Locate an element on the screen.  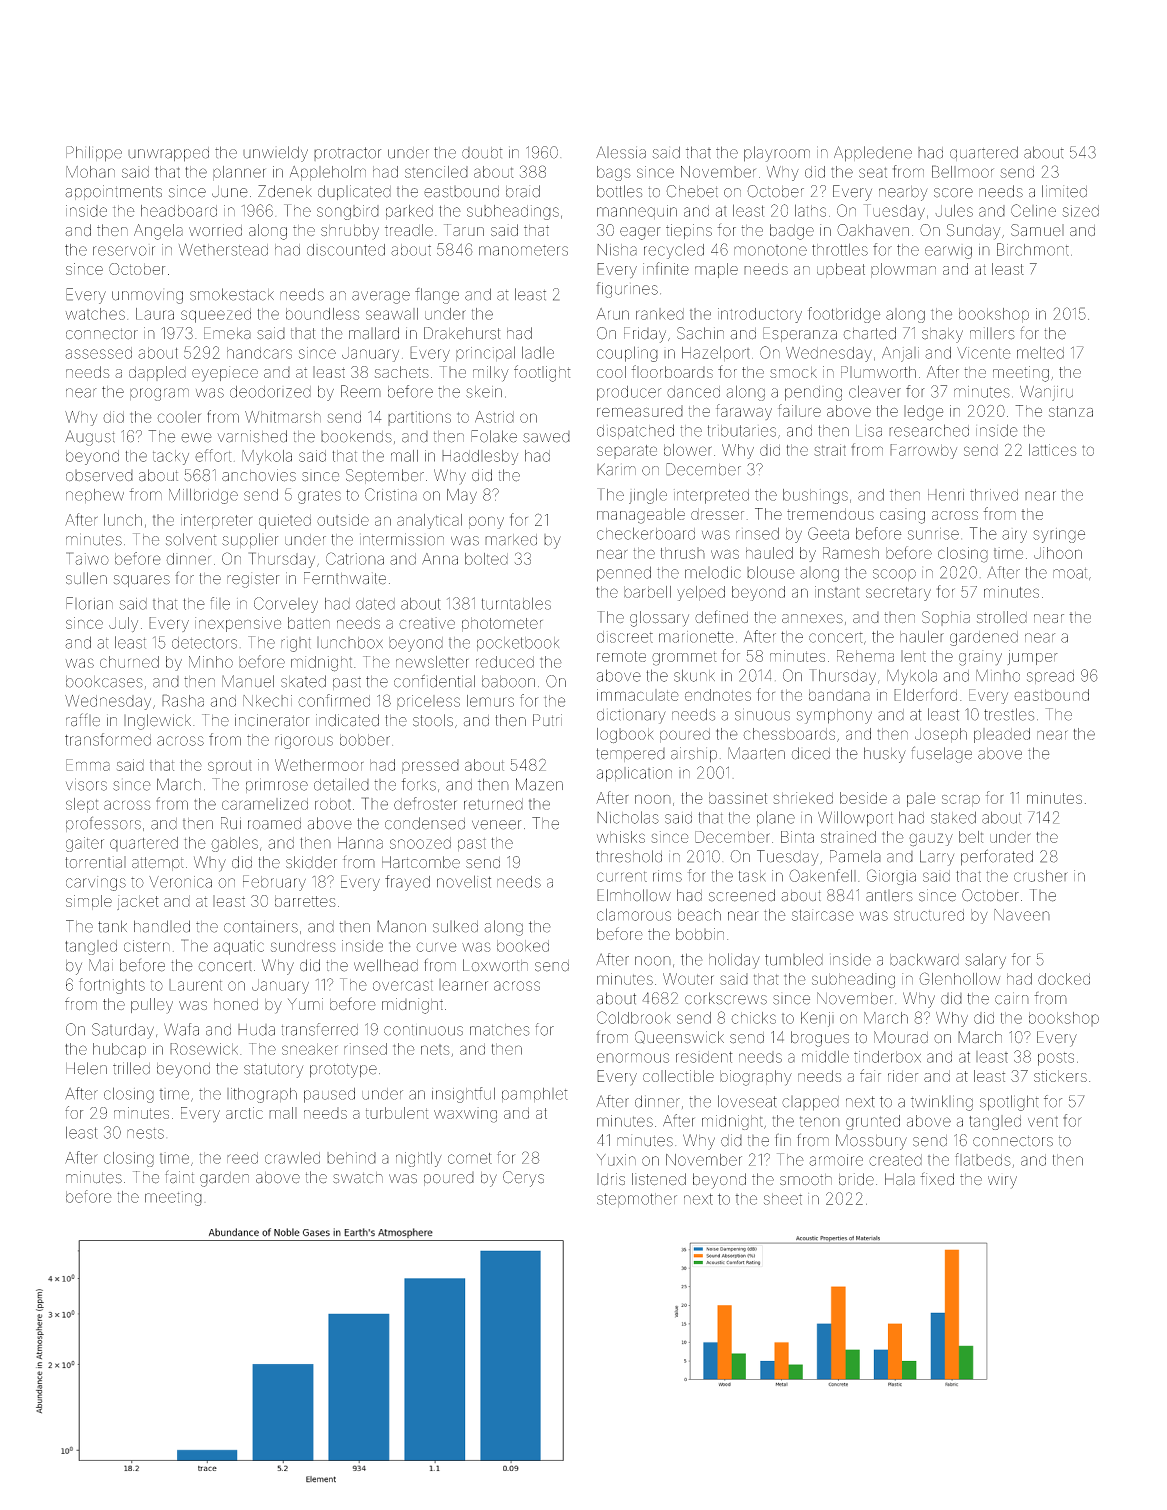
melodic is located at coordinates (713, 572).
